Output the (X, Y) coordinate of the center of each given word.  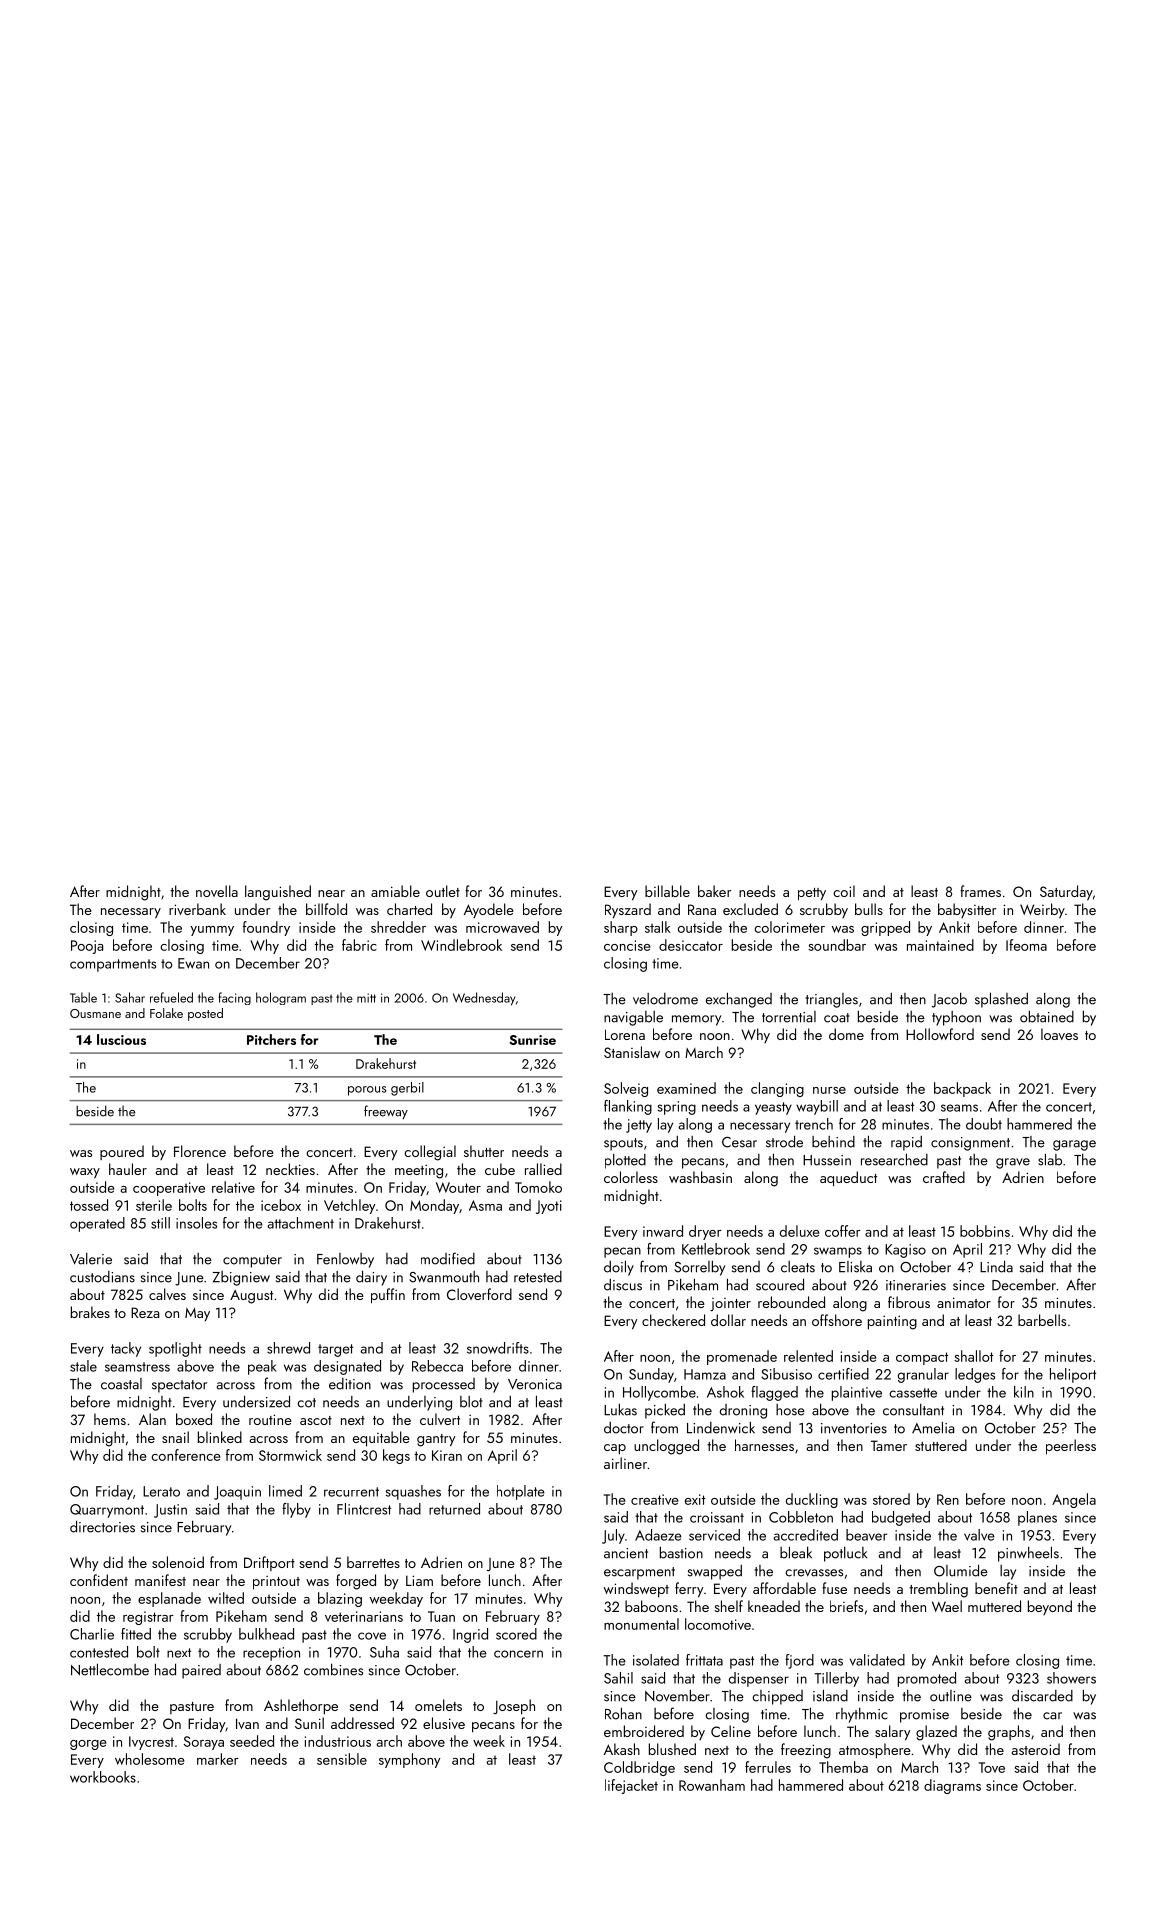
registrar (148, 1618)
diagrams (952, 1786)
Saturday (1066, 892)
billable (667, 891)
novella (217, 891)
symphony (410, 1760)
